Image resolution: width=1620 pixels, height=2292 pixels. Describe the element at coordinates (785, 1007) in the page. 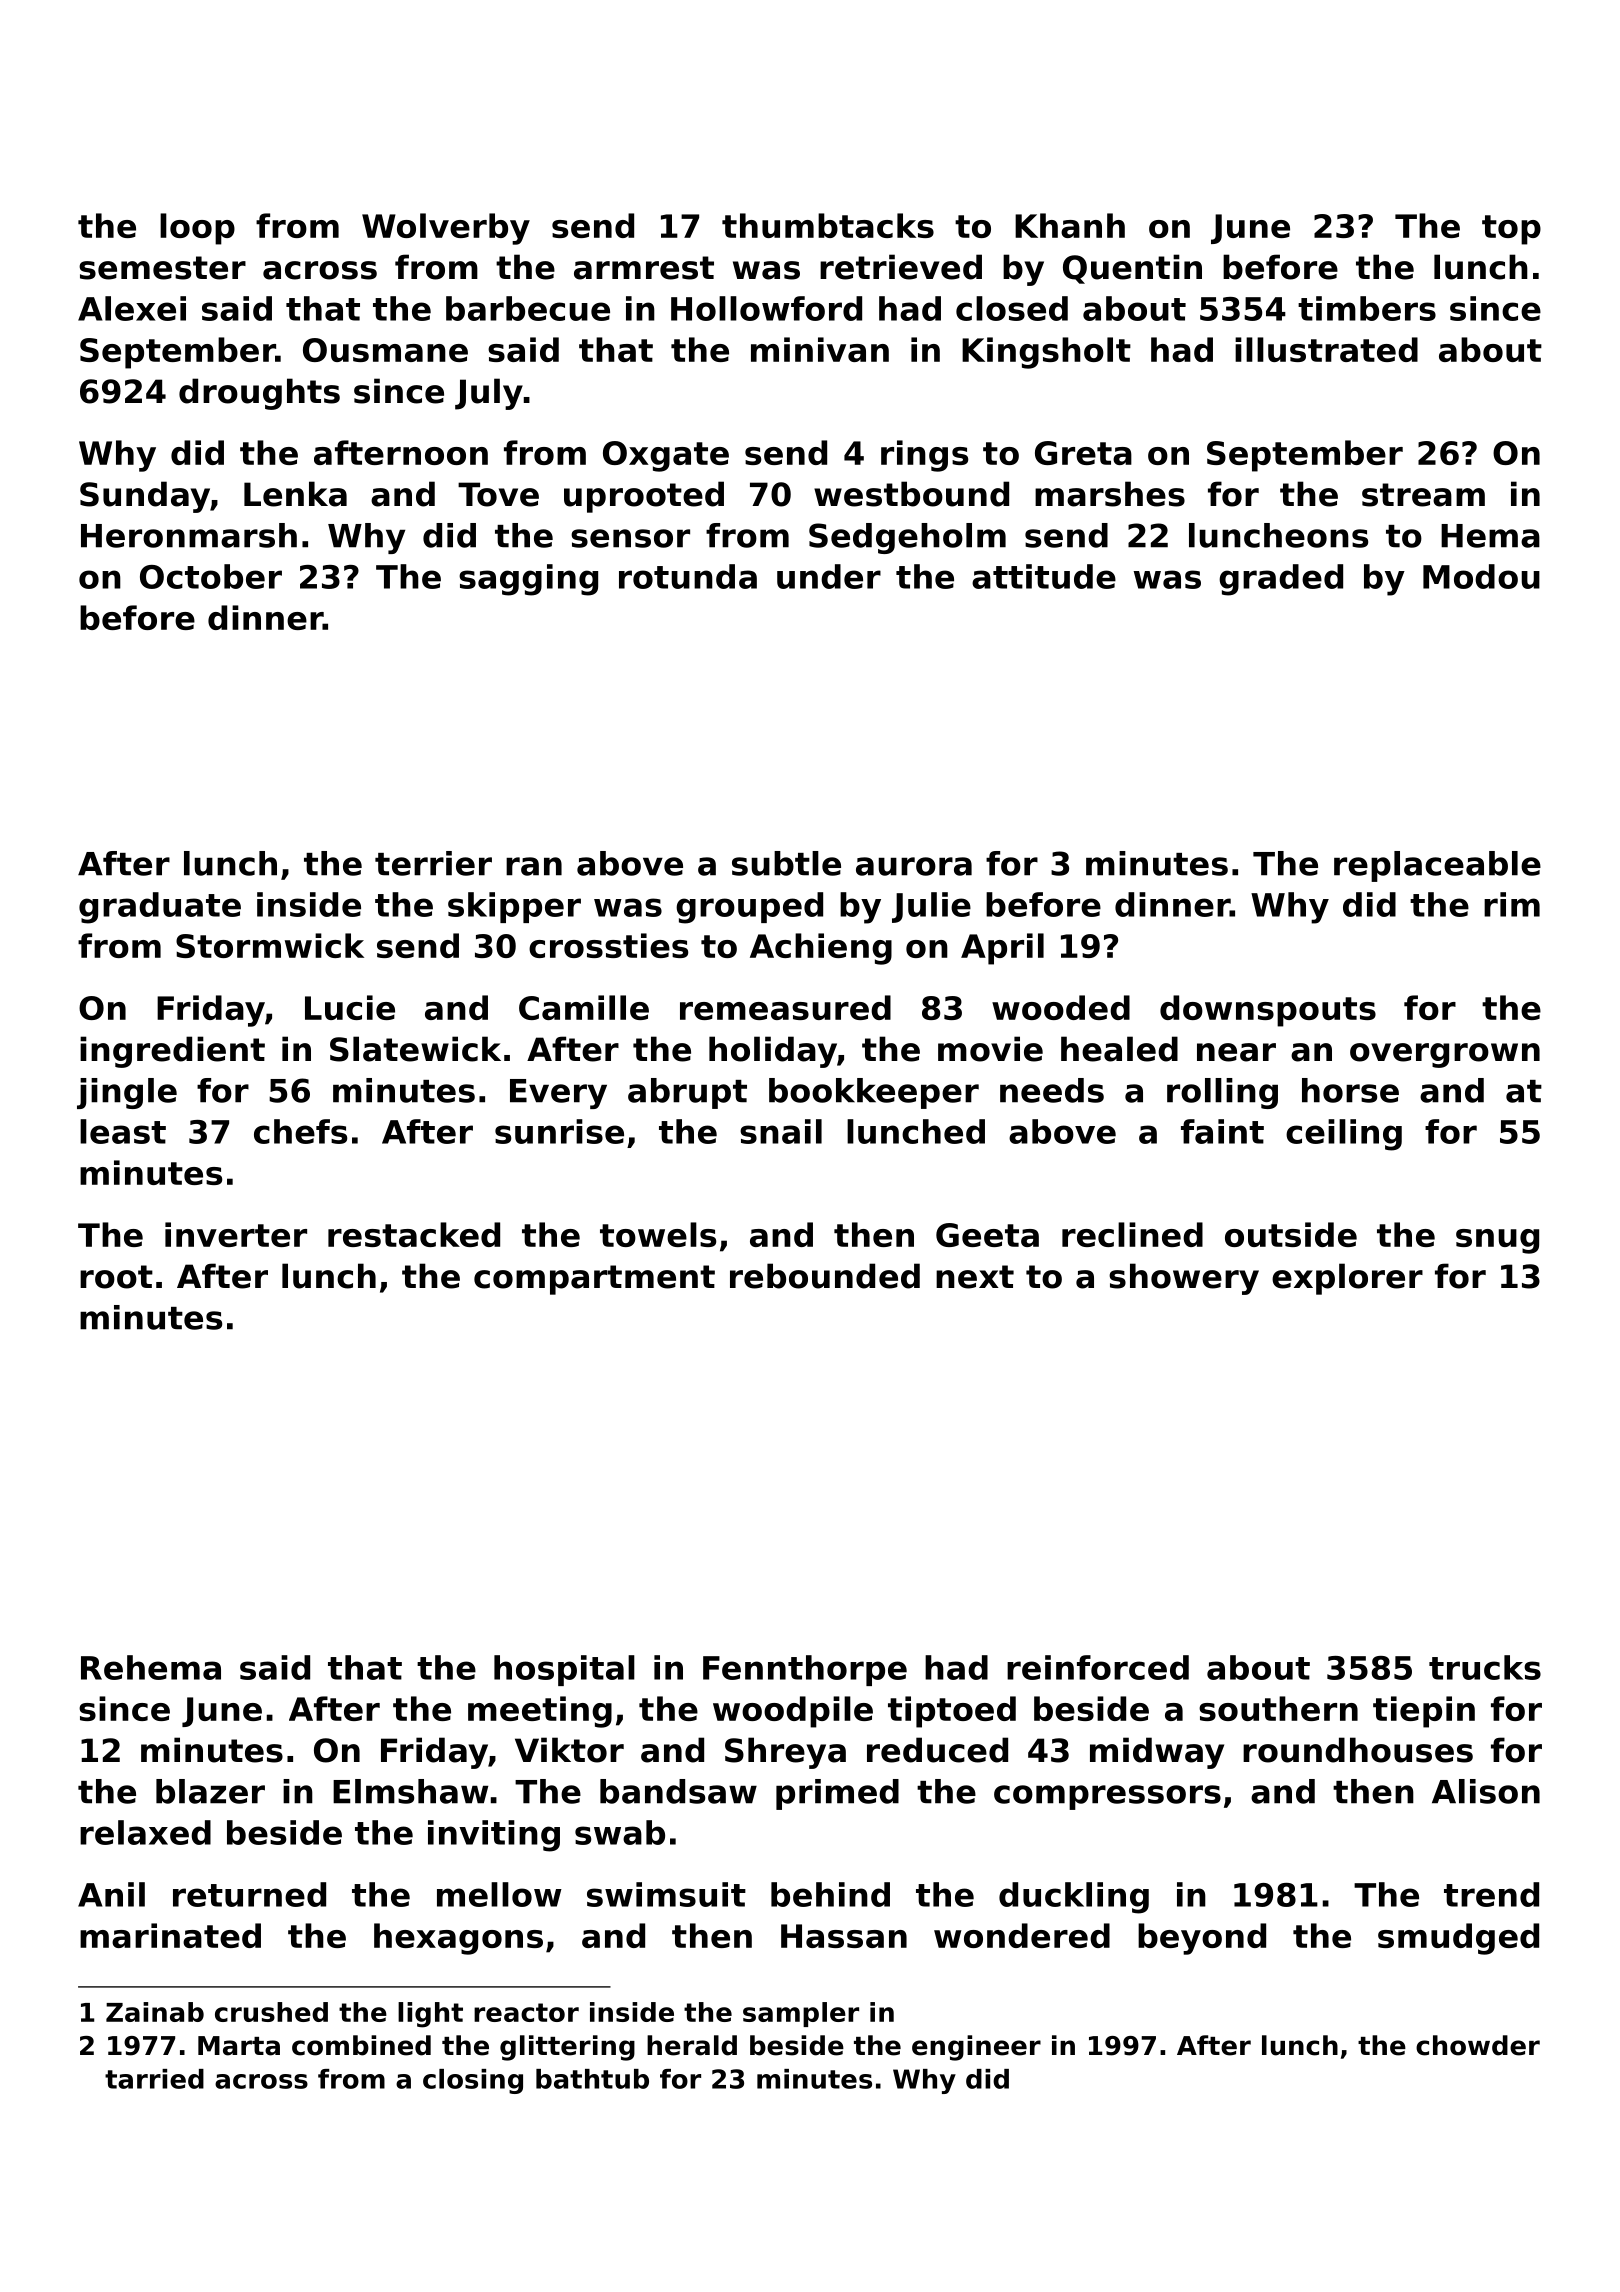

I see `remeasured` at that location.
